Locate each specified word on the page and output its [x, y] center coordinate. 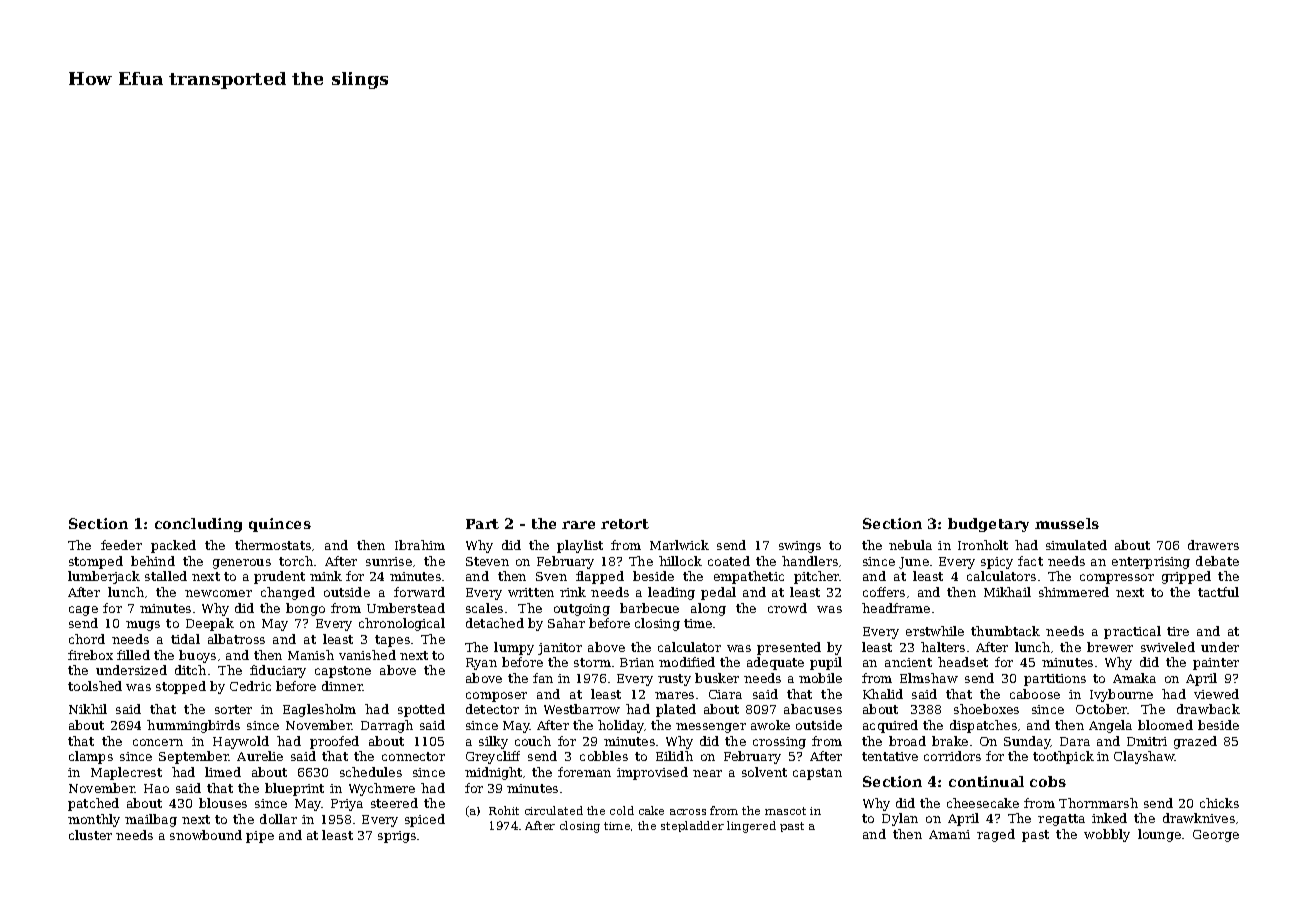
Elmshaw [929, 678]
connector [413, 756]
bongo [305, 609]
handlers [810, 561]
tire [1178, 631]
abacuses [813, 709]
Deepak [210, 624]
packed [173, 546]
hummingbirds [193, 726]
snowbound [206, 835]
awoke [770, 725]
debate [1217, 561]
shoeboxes [986, 709]
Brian [637, 662]
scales [484, 608]
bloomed [1165, 725]
